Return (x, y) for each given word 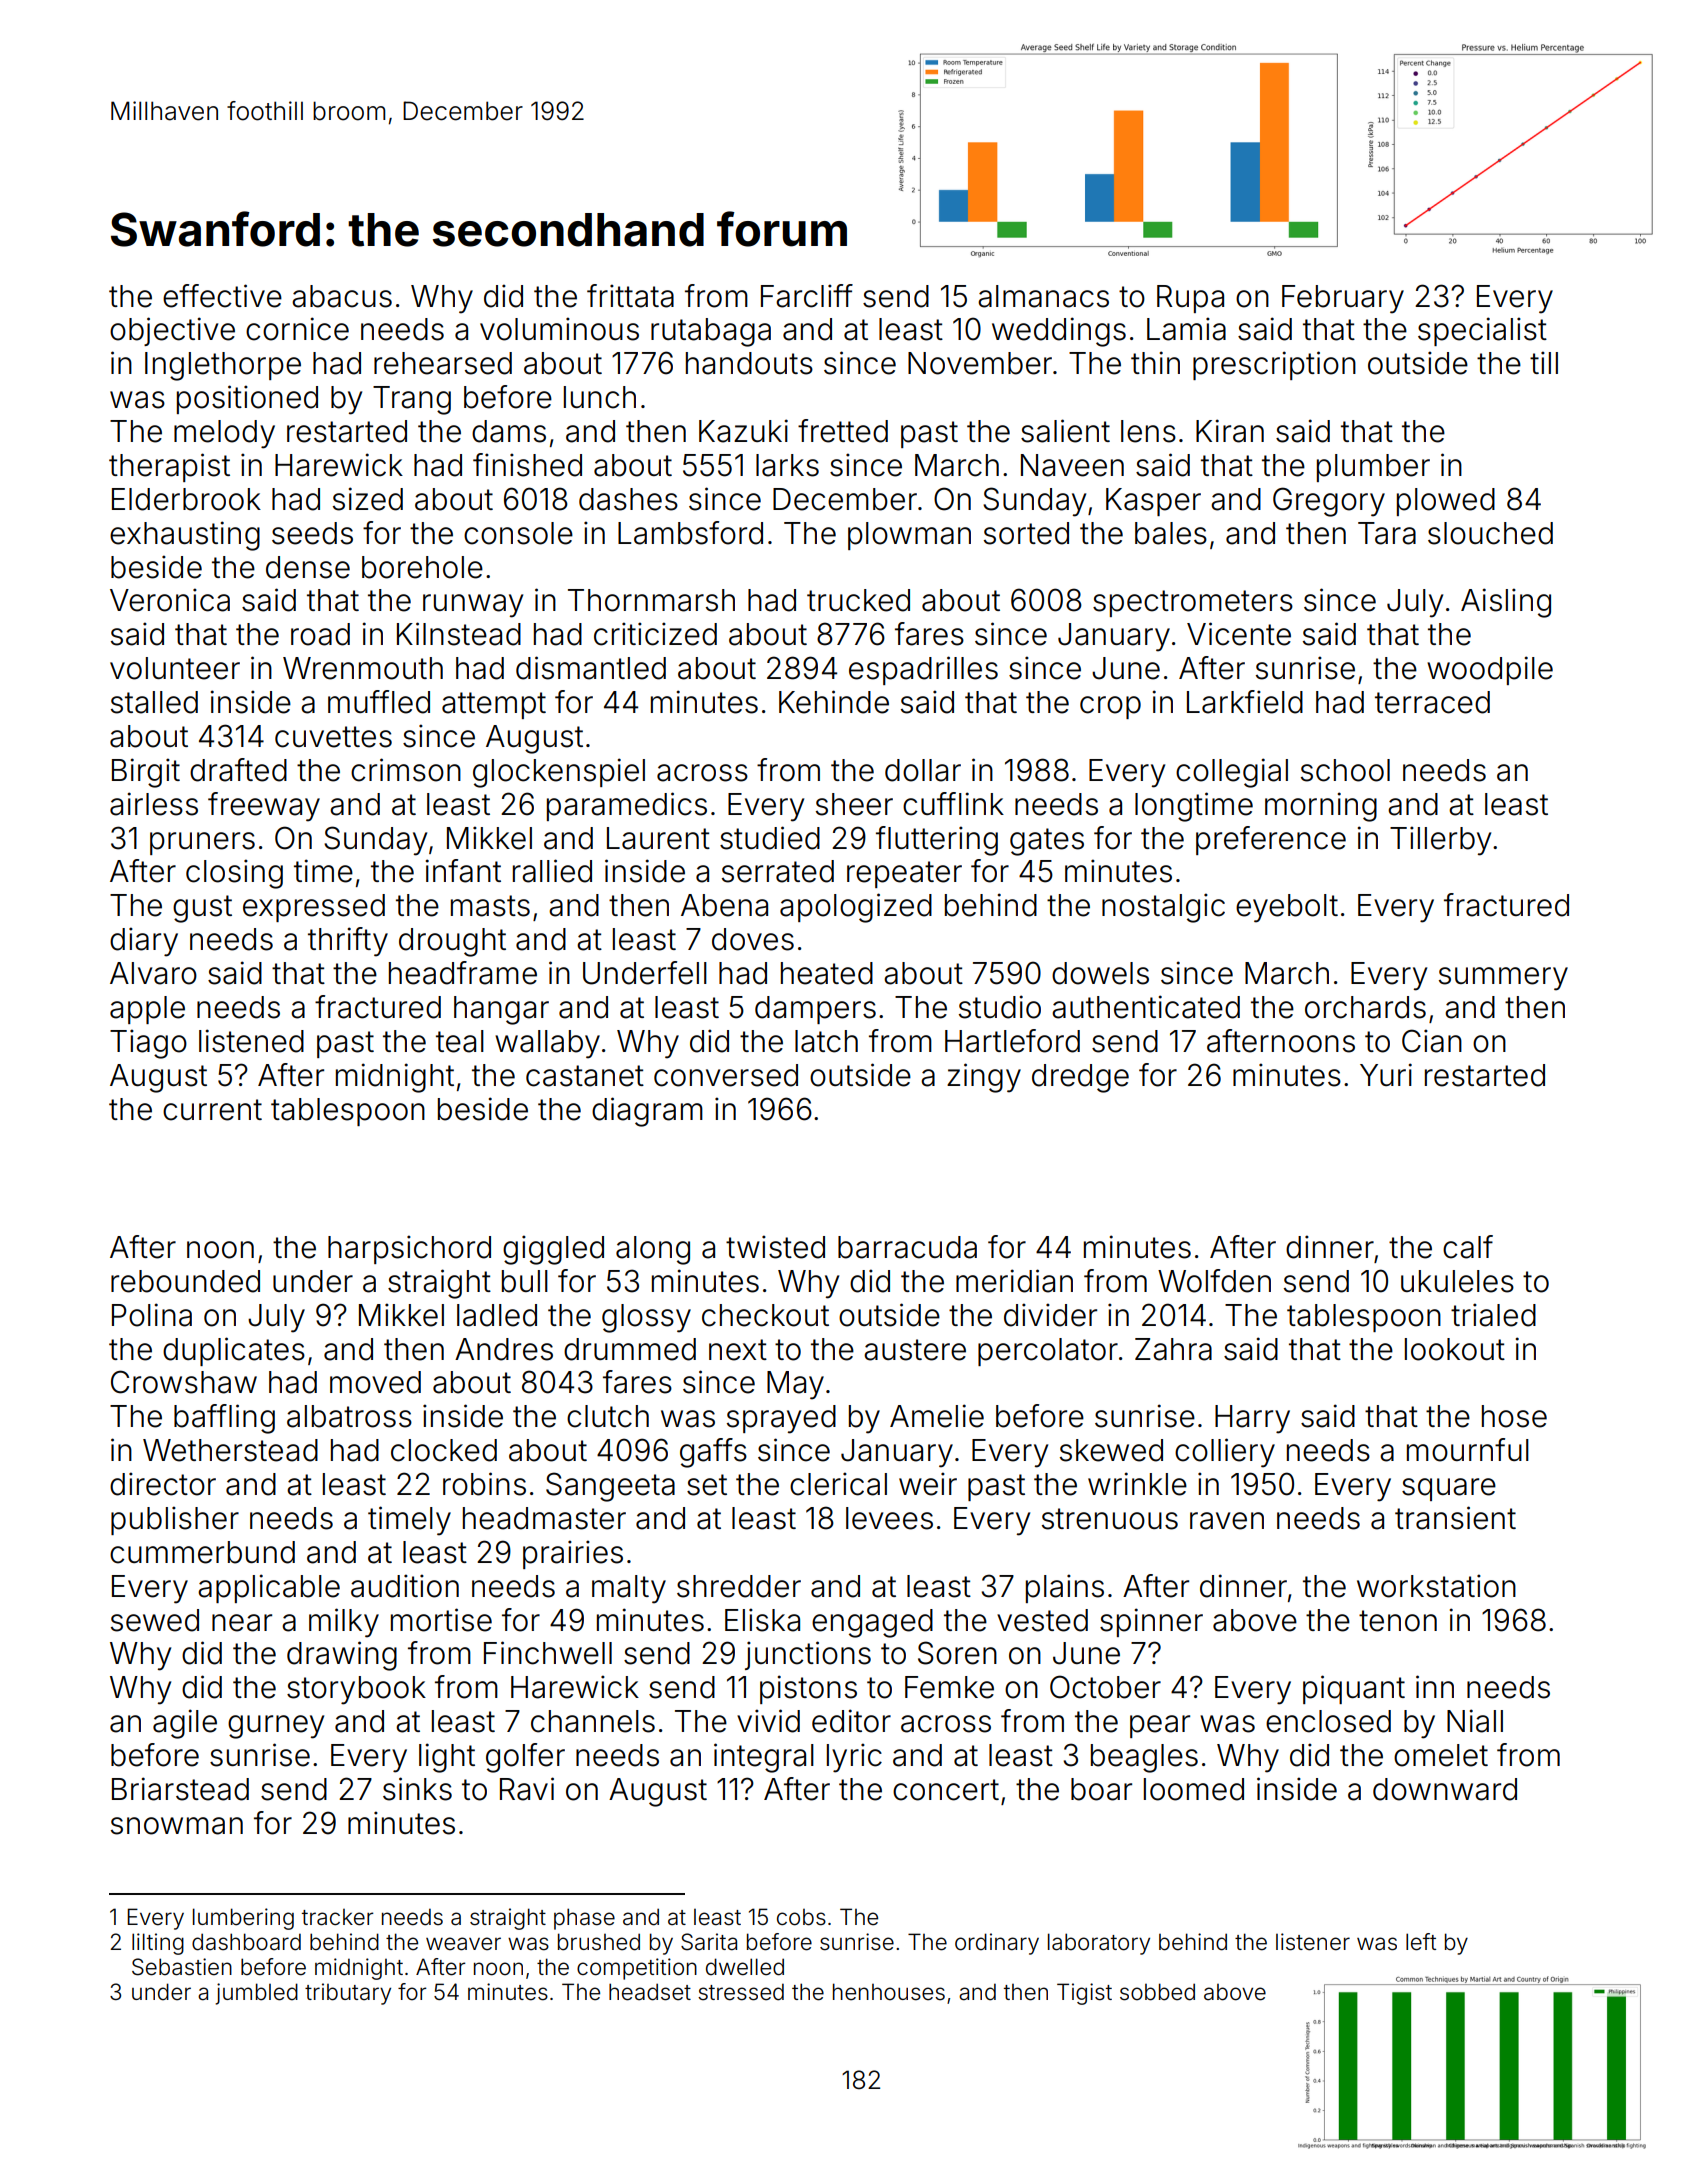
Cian (1432, 1041)
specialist (1482, 331)
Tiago (148, 1044)
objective (172, 331)
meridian (1014, 1281)
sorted (1026, 533)
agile (185, 1724)
